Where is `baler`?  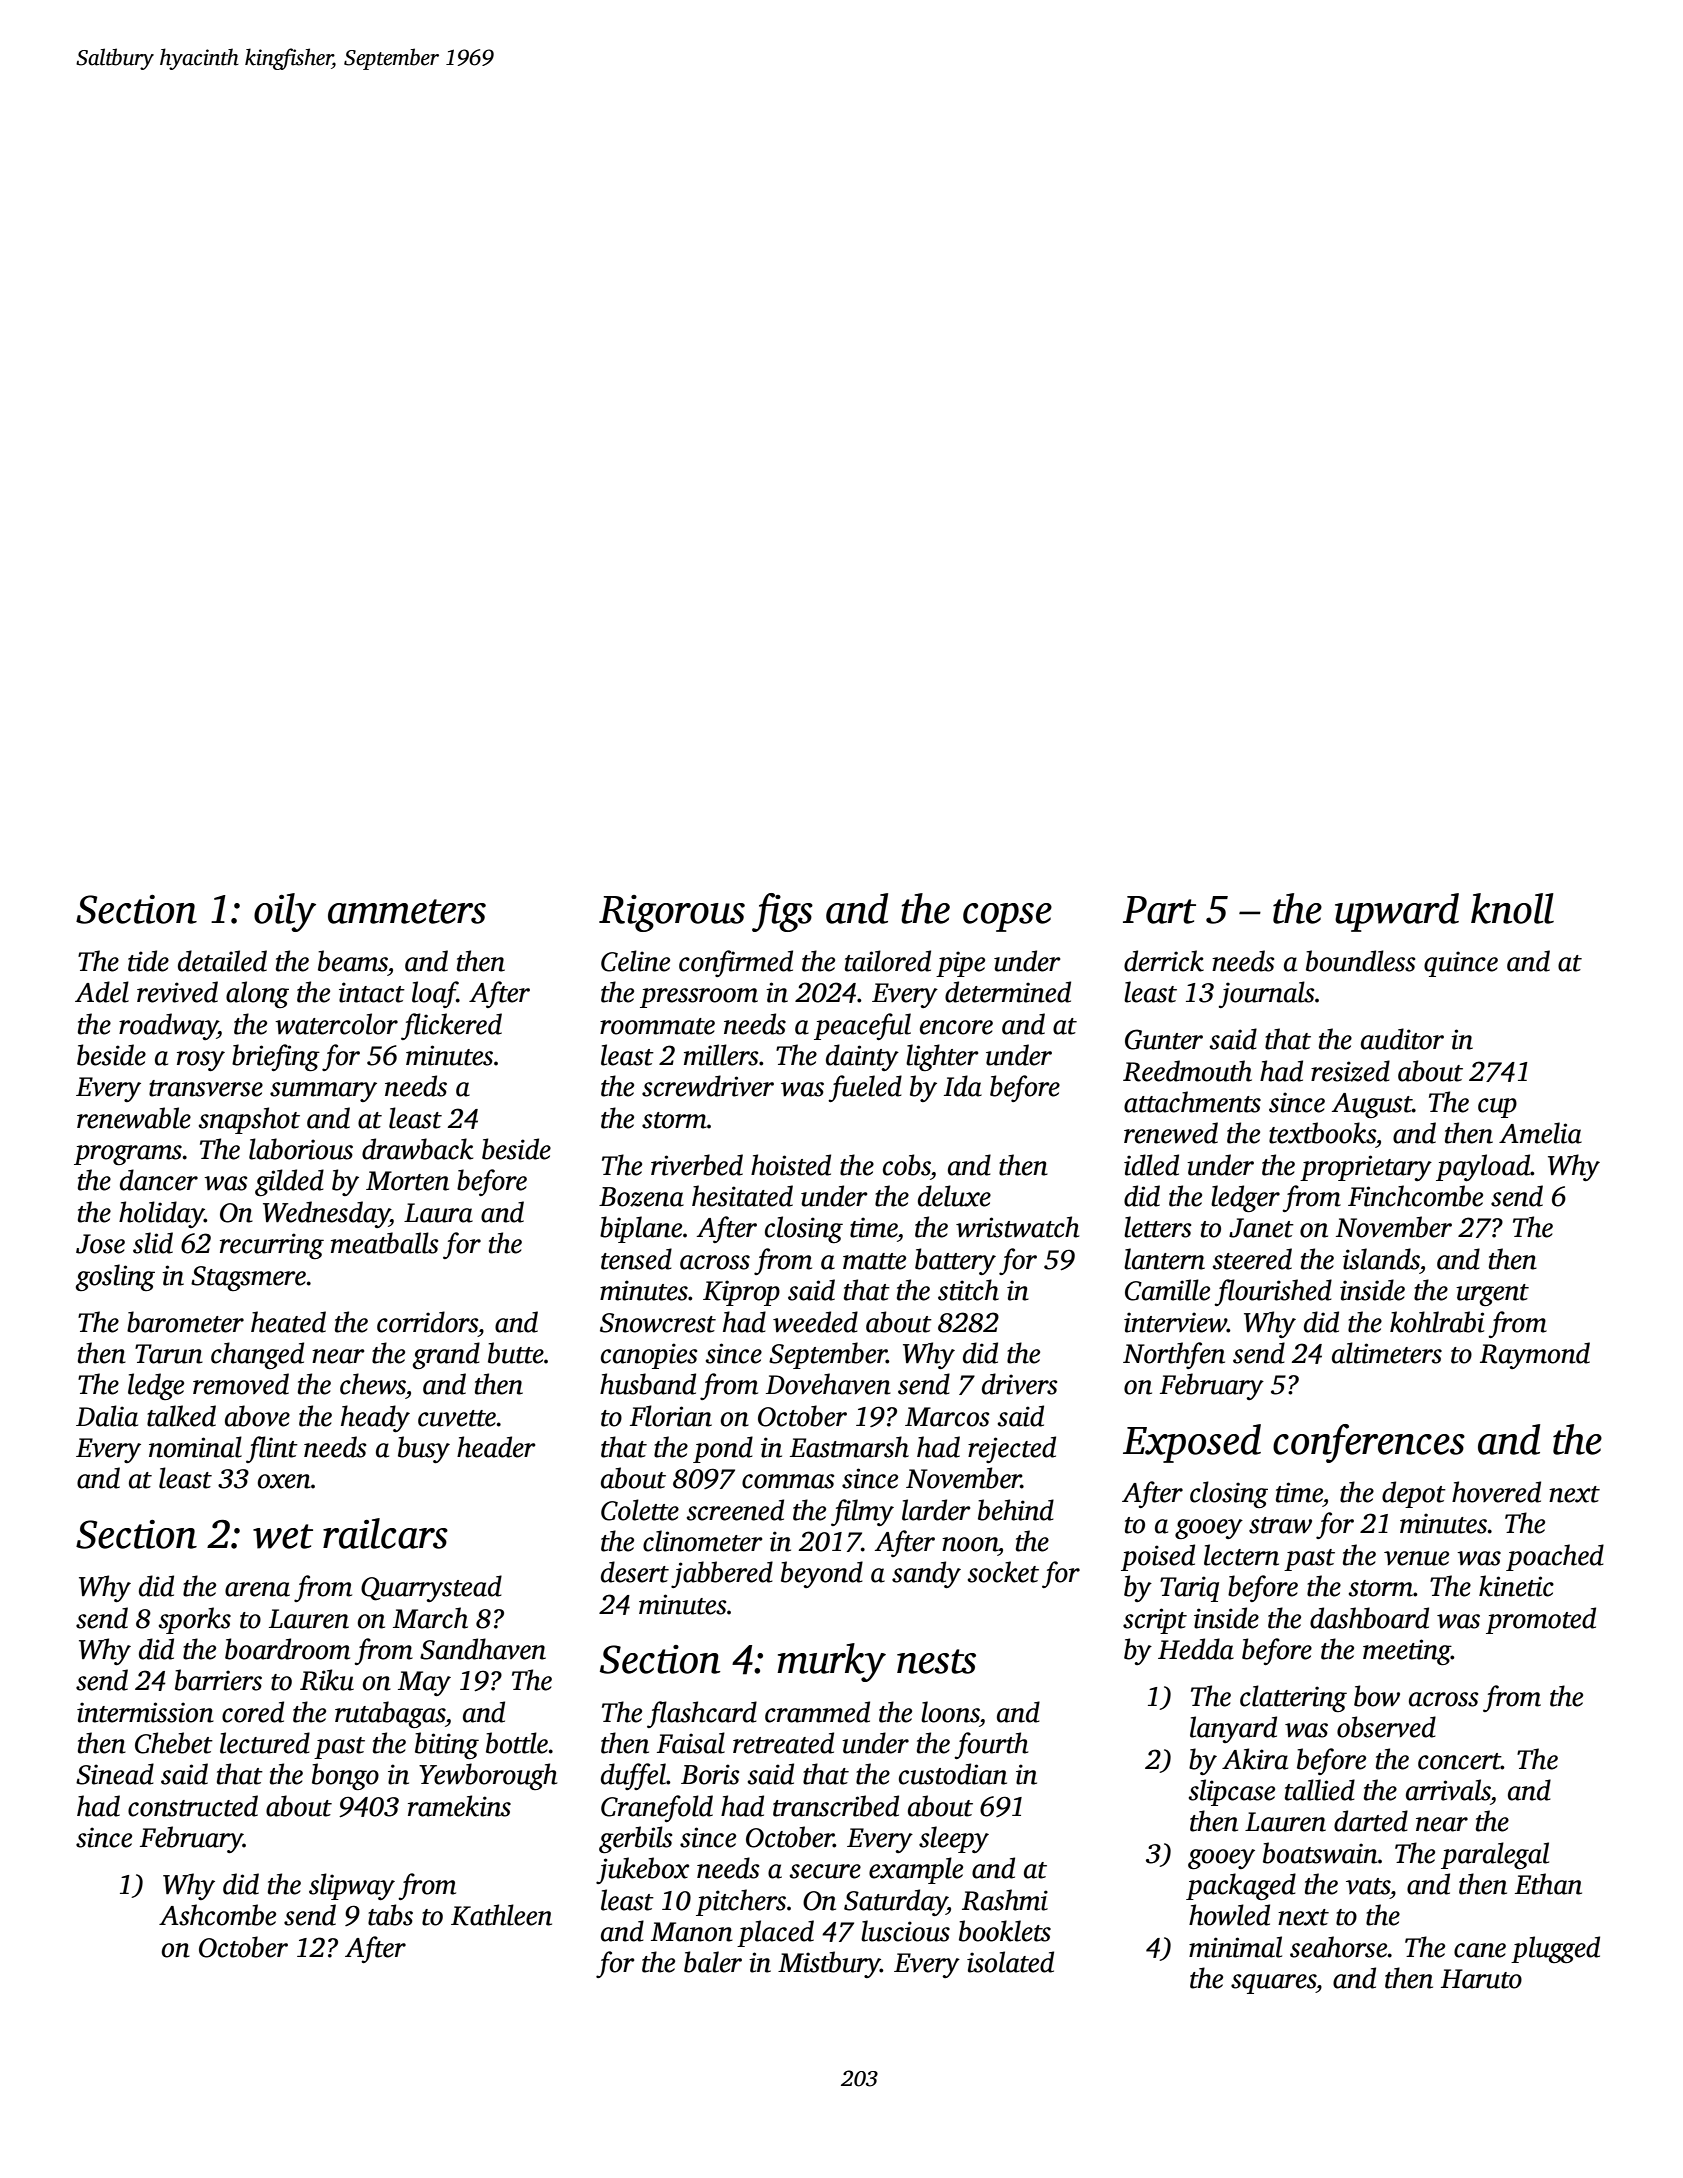
baler is located at coordinates (713, 1962).
